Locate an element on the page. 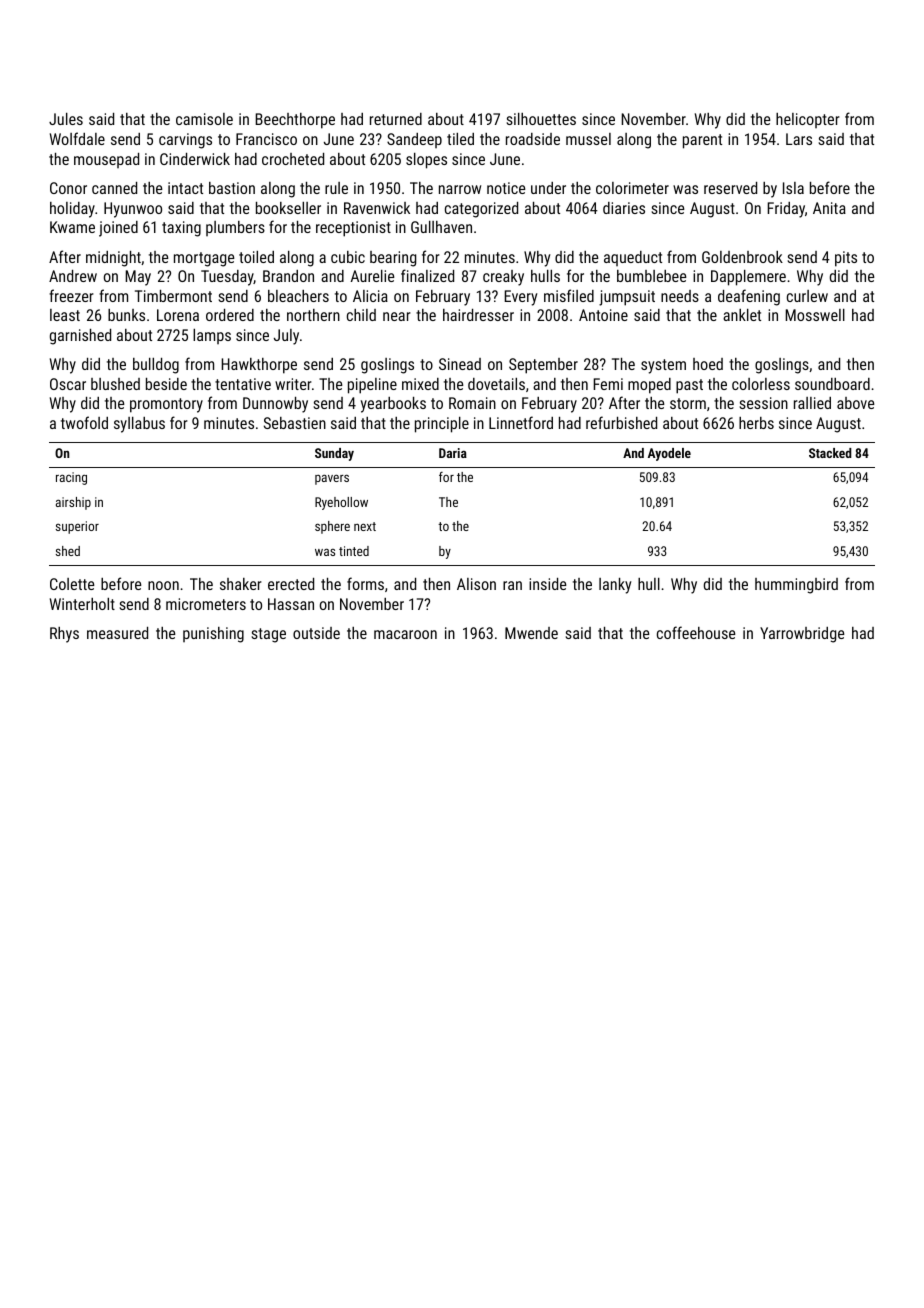 The height and width of the image is (1308, 924). Hassan is located at coordinates (291, 604).
